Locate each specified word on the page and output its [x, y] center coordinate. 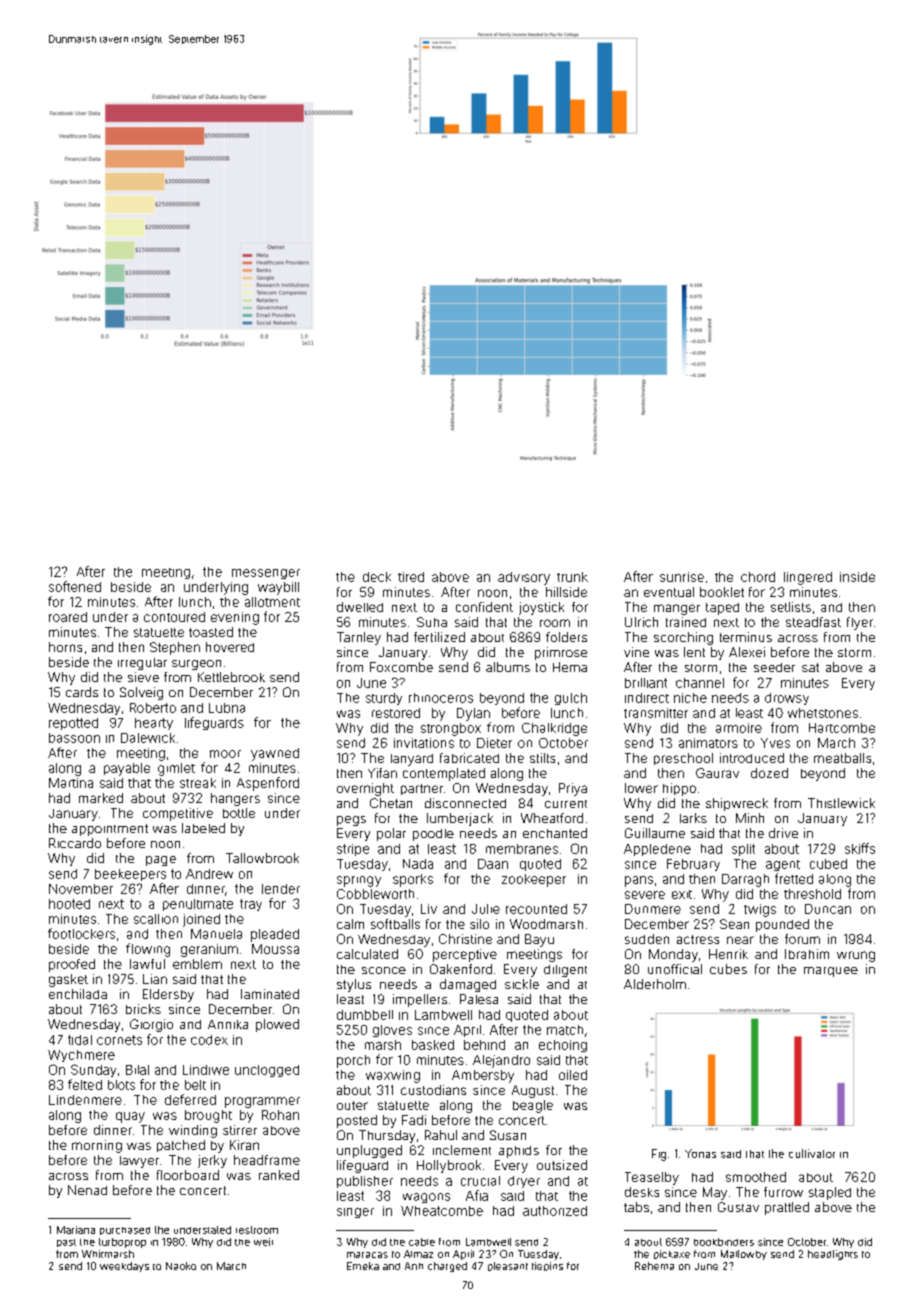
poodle [433, 835]
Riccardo [75, 843]
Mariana [76, 1230]
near [740, 940]
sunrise [682, 577]
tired [411, 577]
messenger [266, 574]
